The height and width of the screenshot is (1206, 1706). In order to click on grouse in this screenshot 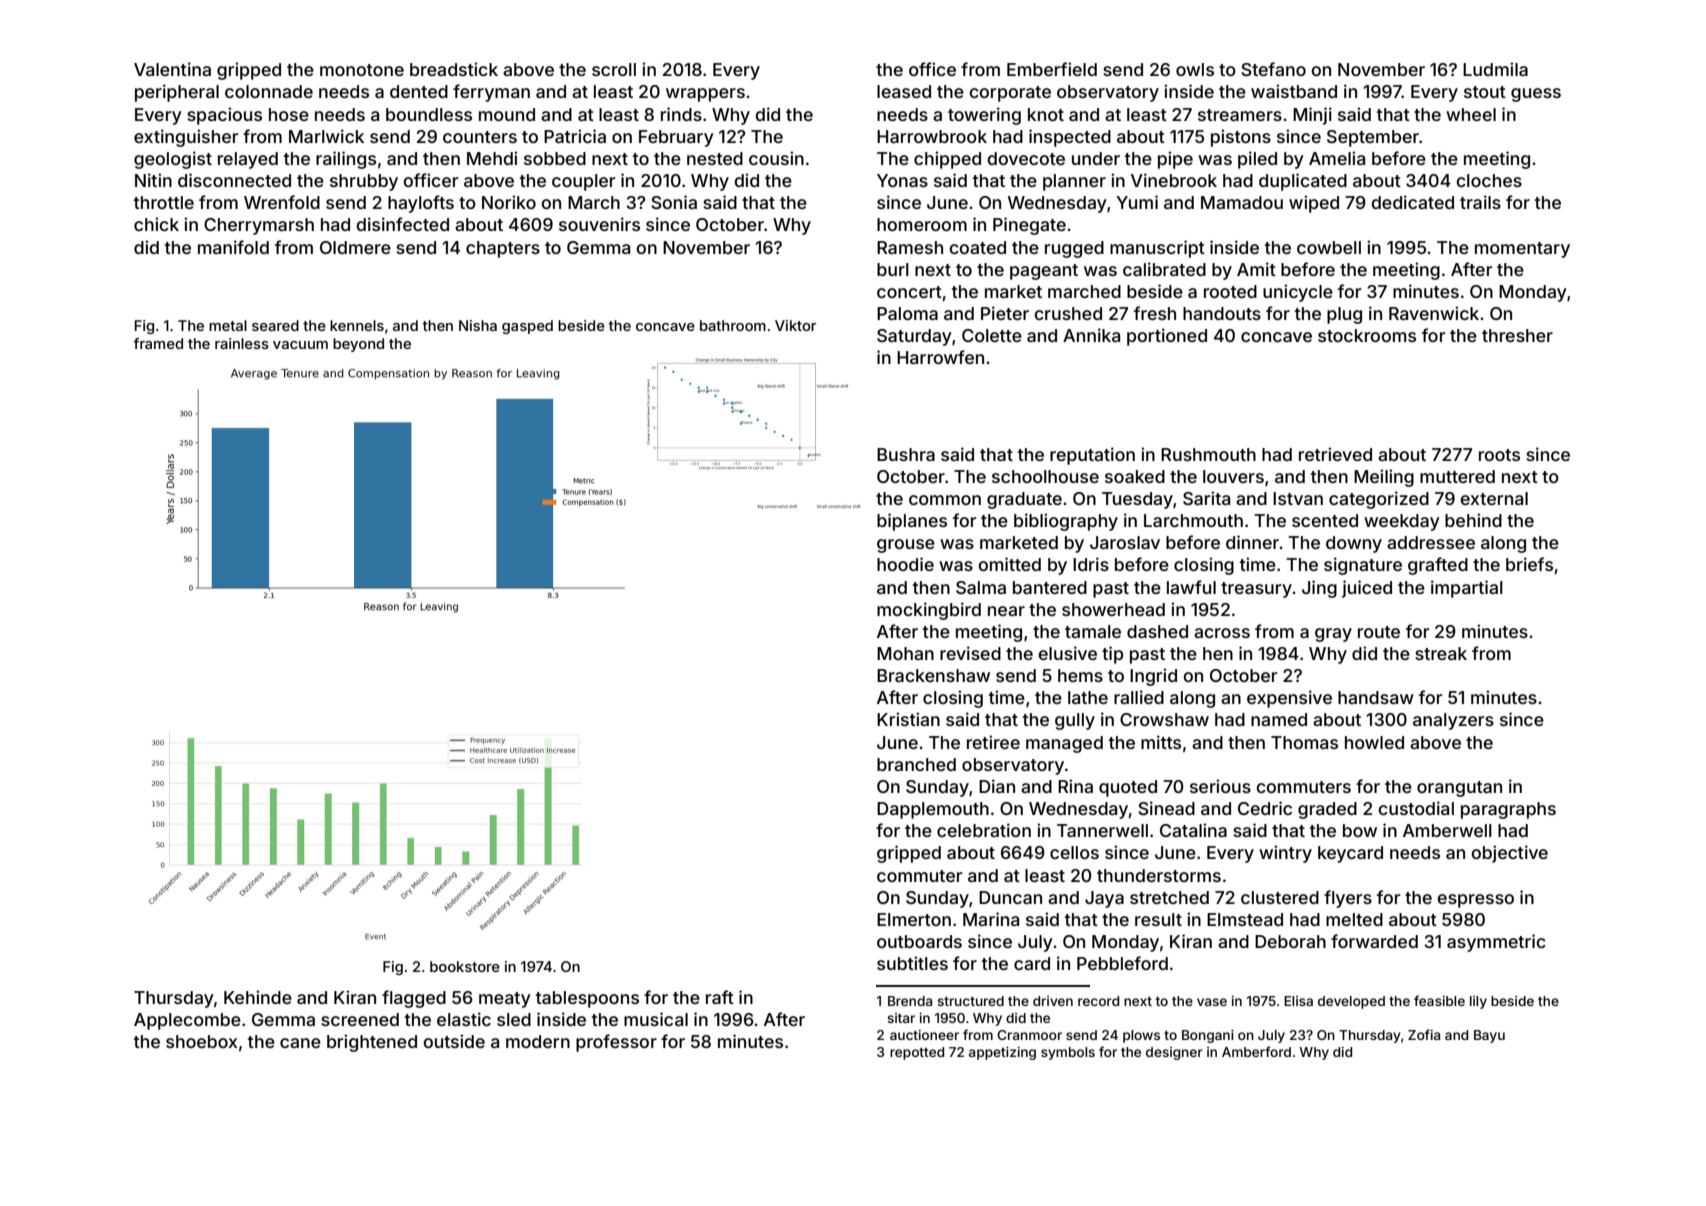, I will do `click(906, 546)`.
